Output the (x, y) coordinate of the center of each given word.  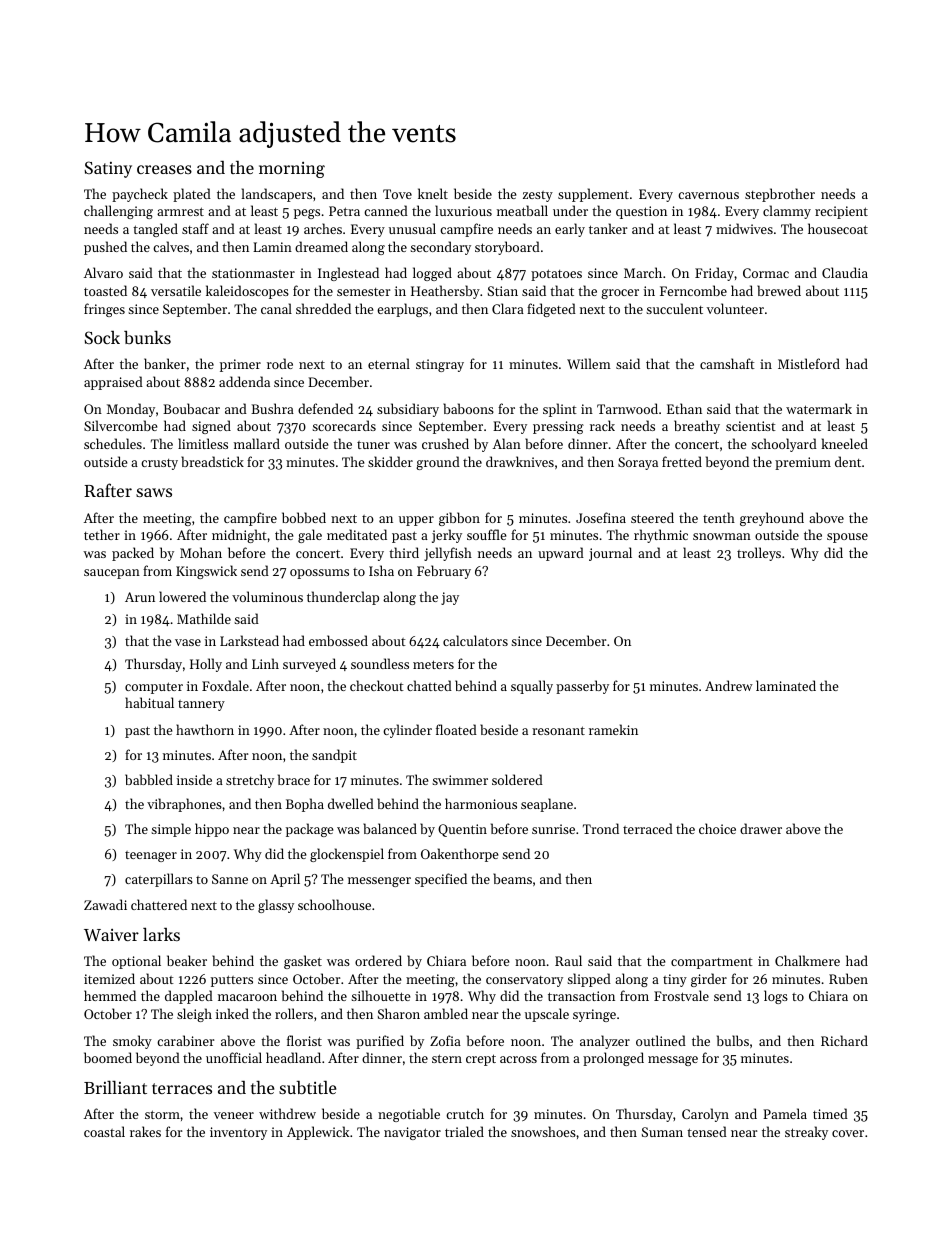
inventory (238, 1133)
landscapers (277, 195)
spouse (847, 538)
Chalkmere (807, 960)
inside (194, 779)
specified (441, 880)
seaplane (547, 805)
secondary (440, 248)
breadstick (212, 461)
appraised (113, 383)
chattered (159, 904)
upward (561, 554)
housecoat (838, 228)
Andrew (729, 685)
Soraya (638, 463)
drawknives (520, 461)
